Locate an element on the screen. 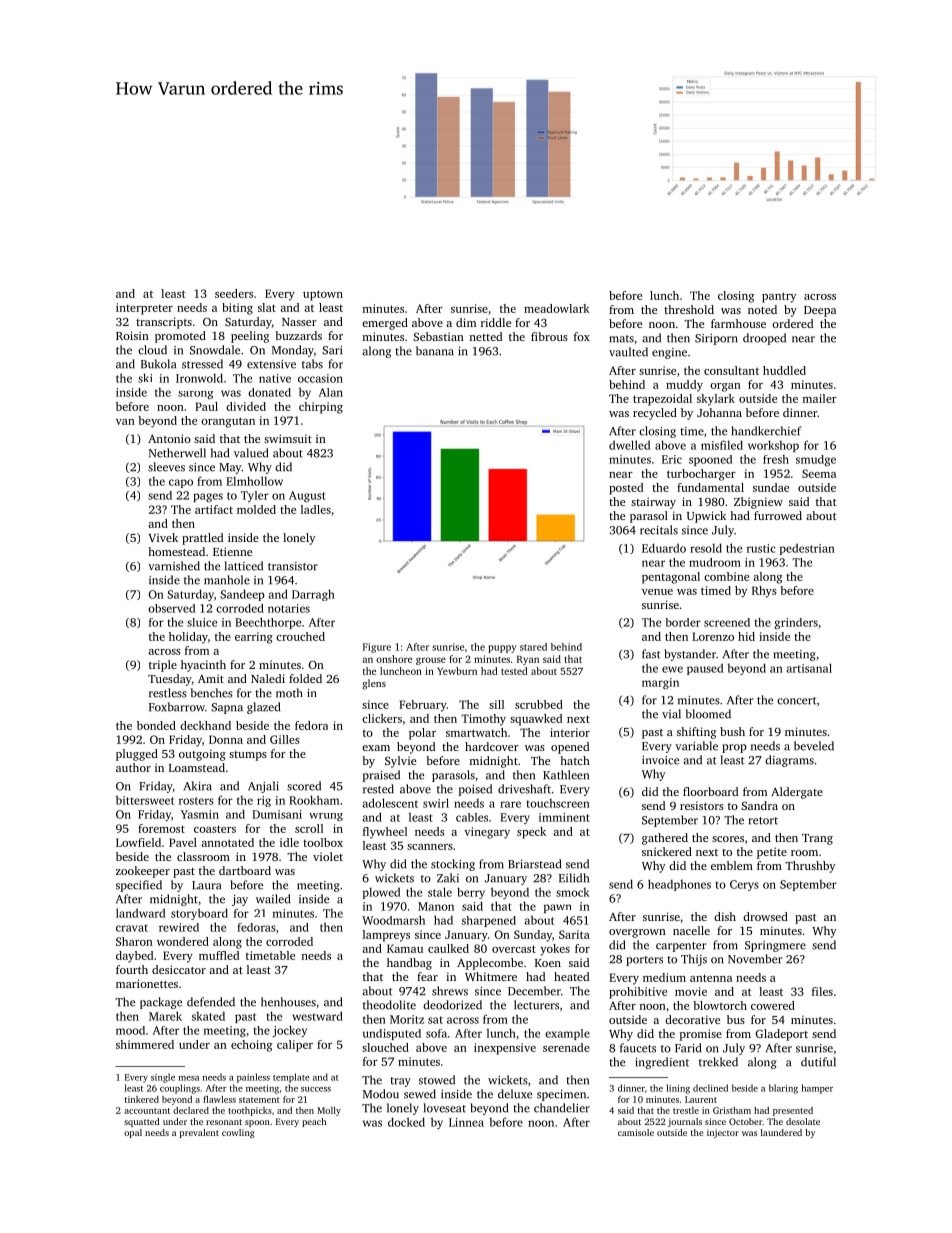 Image resolution: width=952 pixels, height=1233 pixels. resold is located at coordinates (706, 548).
